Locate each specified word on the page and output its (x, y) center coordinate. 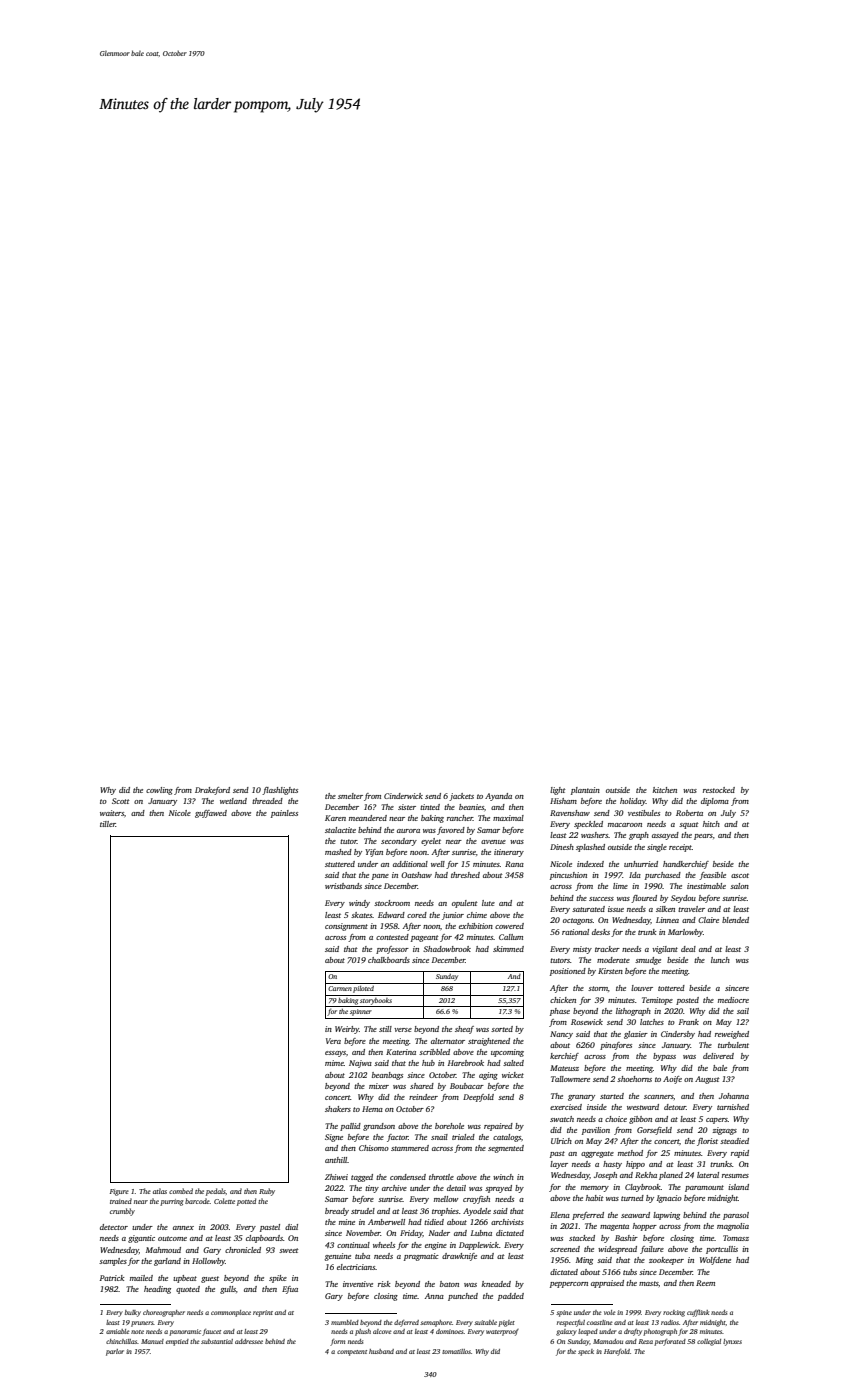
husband (381, 1351)
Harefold (617, 1352)
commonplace (231, 1313)
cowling (159, 791)
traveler (691, 909)
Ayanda (498, 797)
